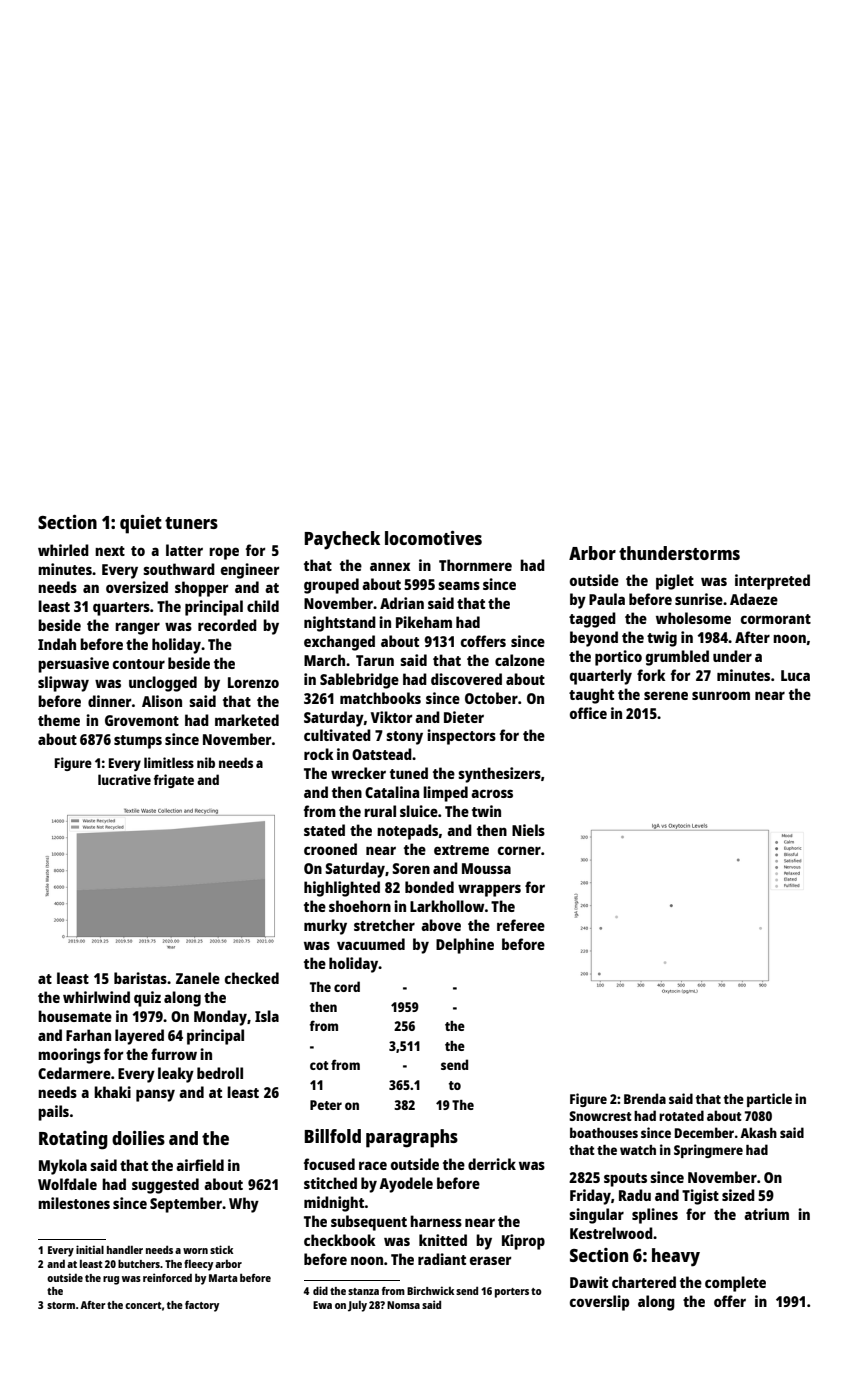 This screenshot has height=1400, width=849. I want to click on serene, so click(666, 695).
